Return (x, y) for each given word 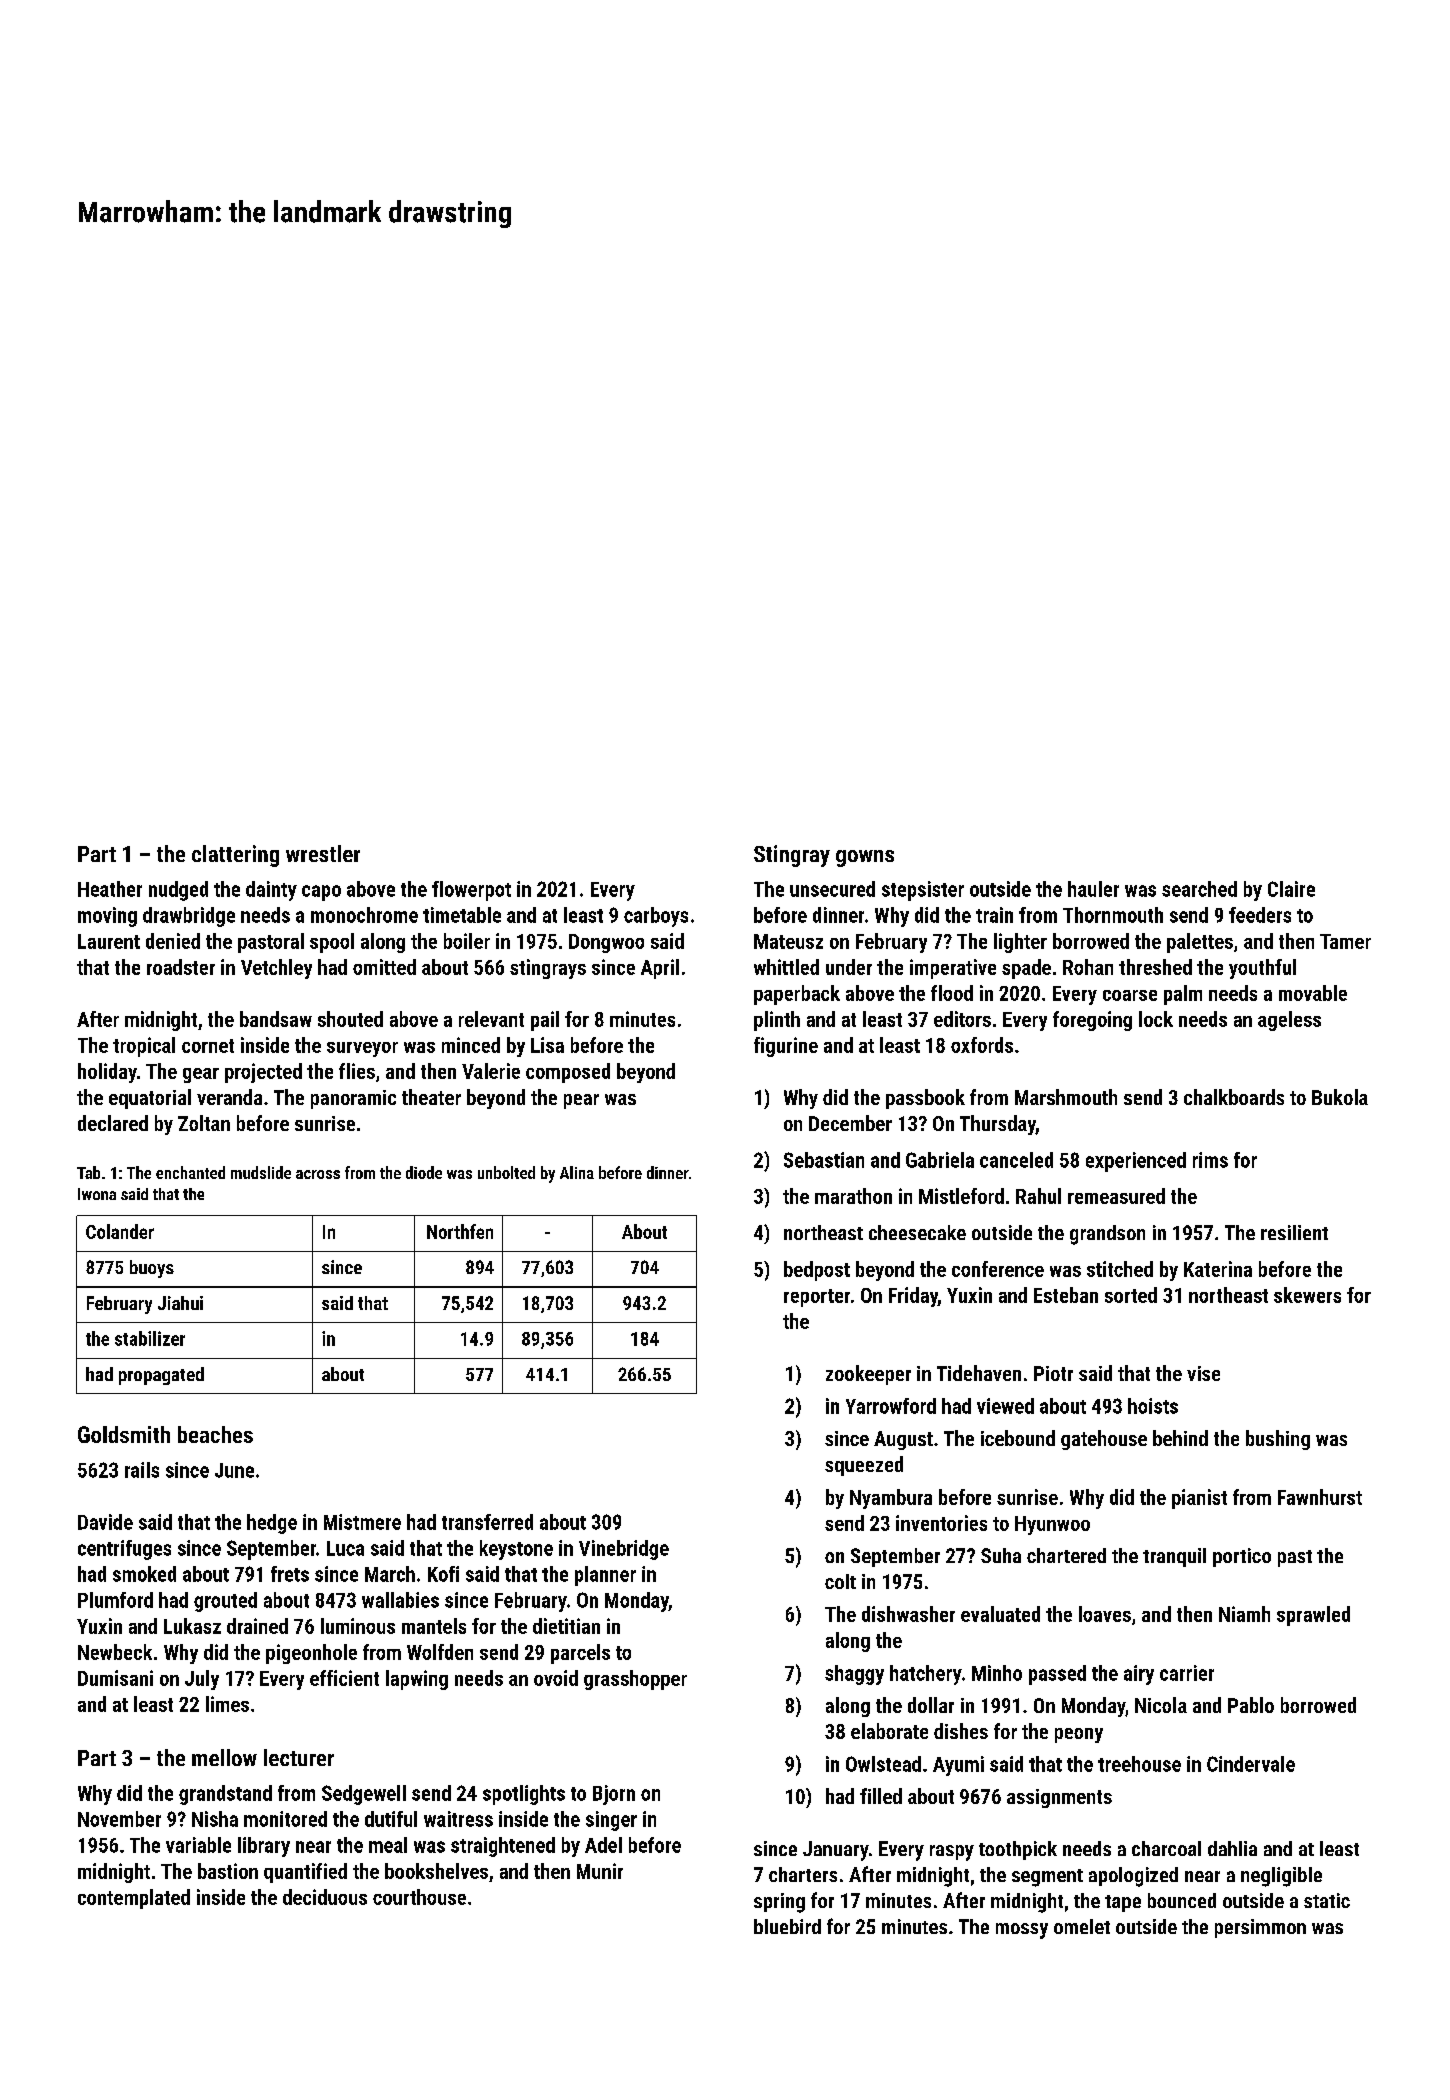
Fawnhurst (1320, 1497)
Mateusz (788, 941)
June (234, 1470)
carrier (1187, 1673)
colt (840, 1581)
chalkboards (1234, 1097)
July (202, 1680)
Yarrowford (891, 1406)
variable (198, 1845)
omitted (384, 967)
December (850, 1123)
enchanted (190, 1172)
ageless (1289, 1021)
